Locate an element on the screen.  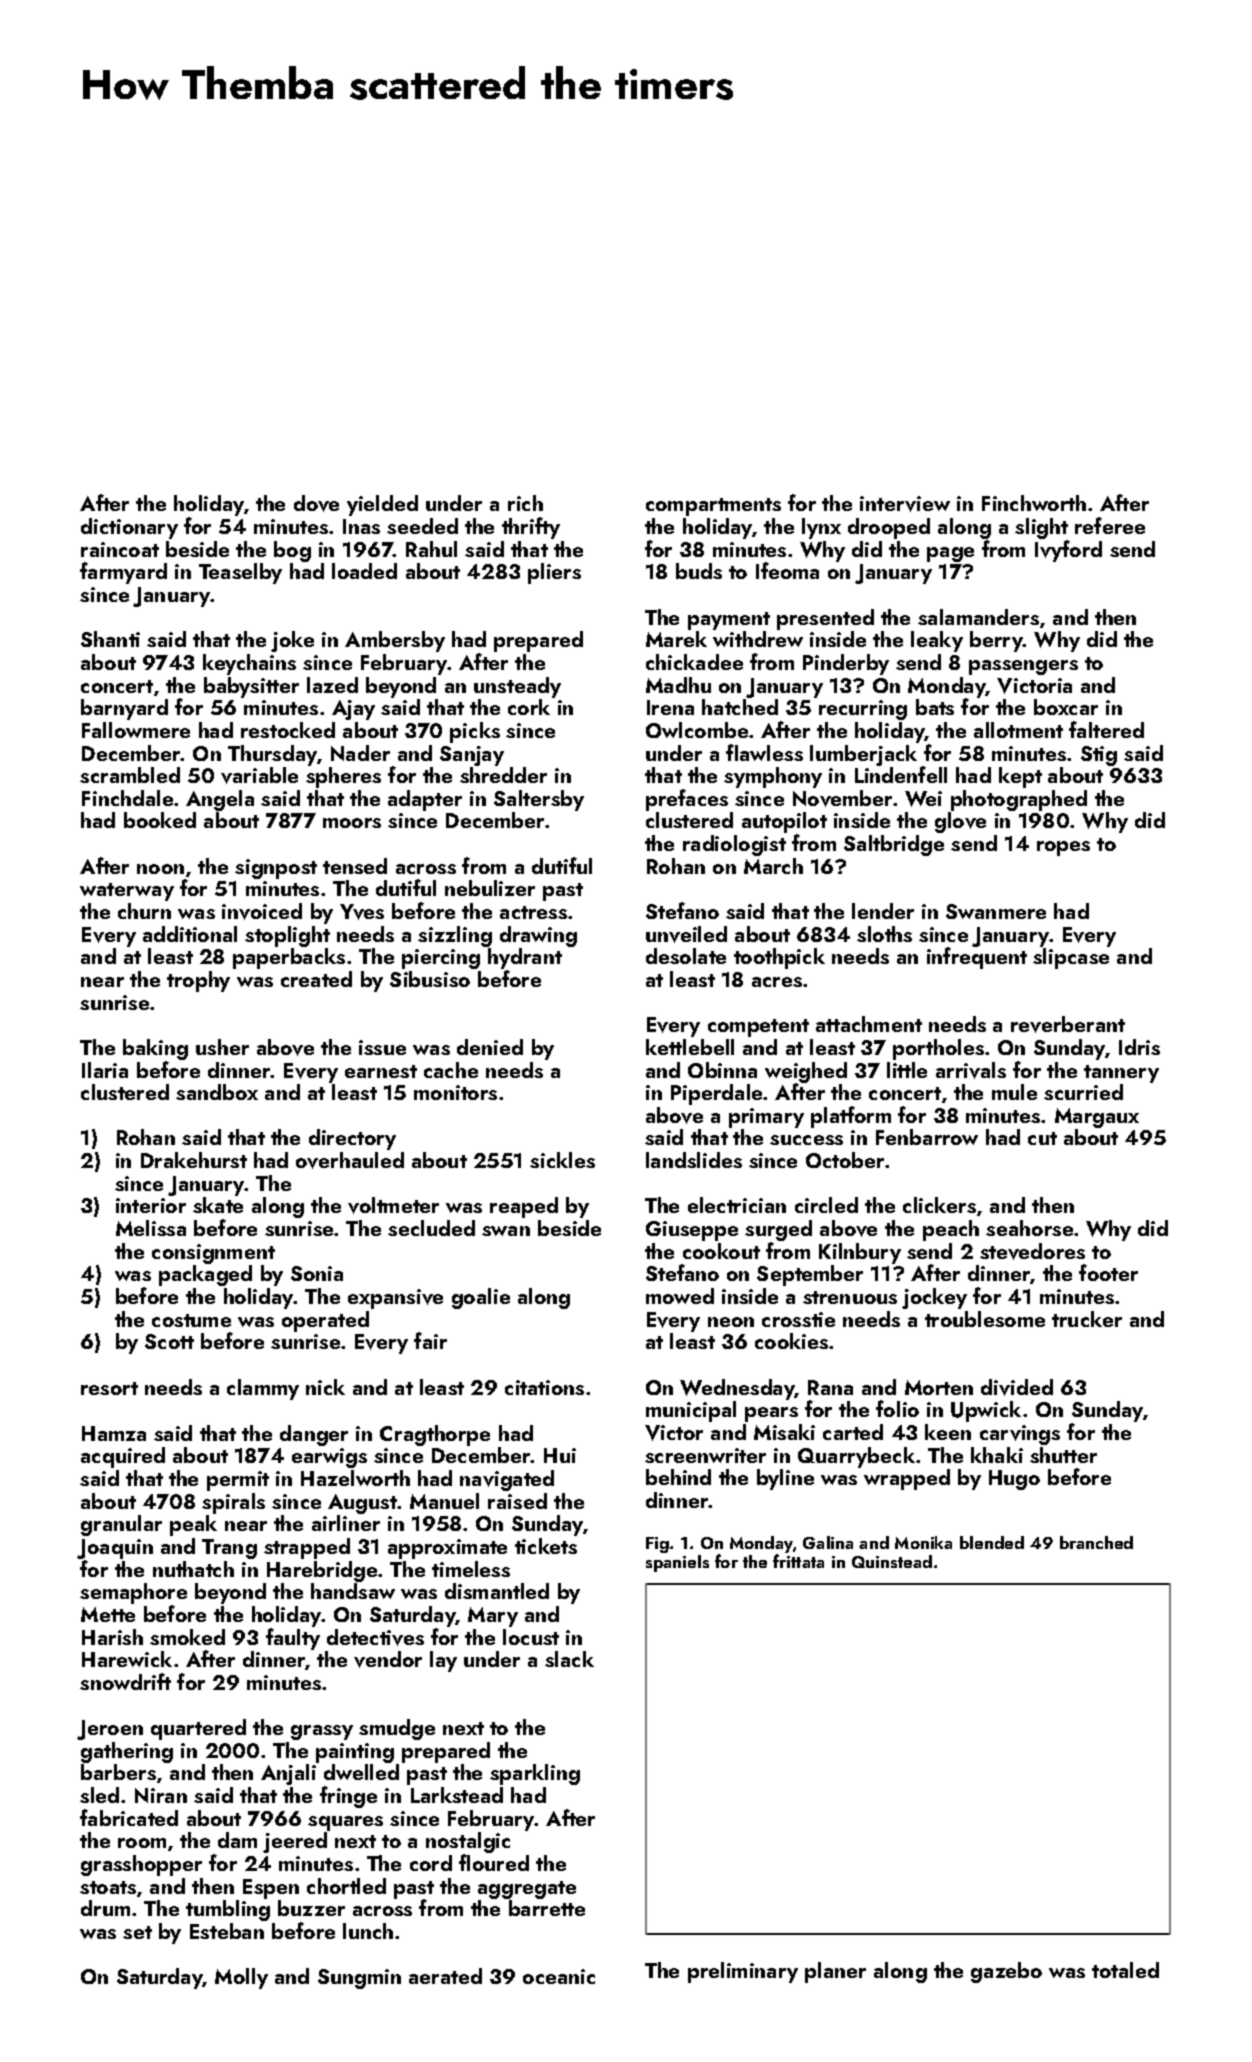
cork is located at coordinates (529, 707).
